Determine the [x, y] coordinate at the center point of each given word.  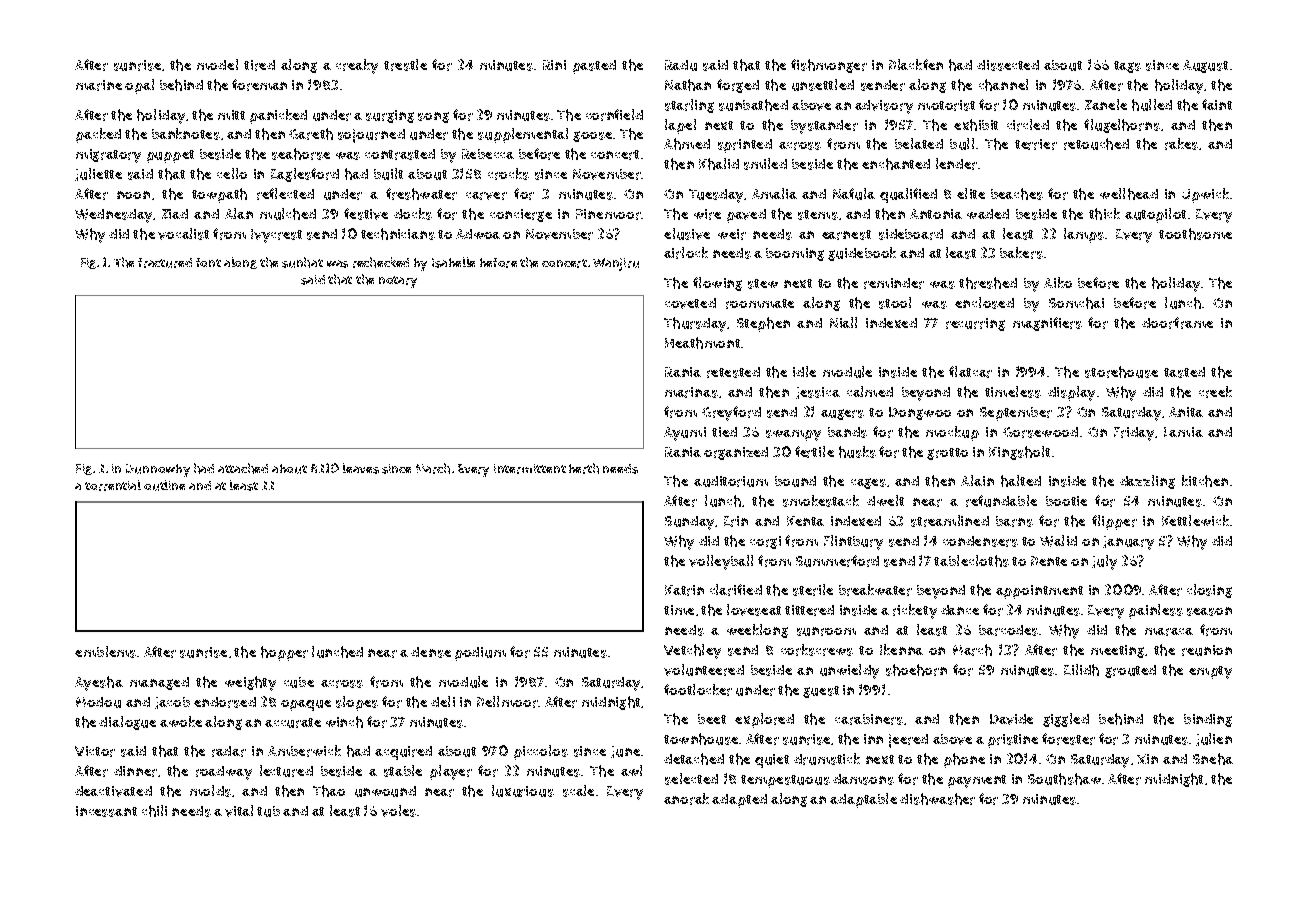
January [1128, 543]
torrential [113, 485]
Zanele [1106, 104]
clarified [736, 590]
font [208, 262]
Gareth [311, 134]
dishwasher [937, 799]
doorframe [1177, 323]
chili [154, 811]
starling [689, 106]
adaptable [863, 800]
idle [804, 371]
